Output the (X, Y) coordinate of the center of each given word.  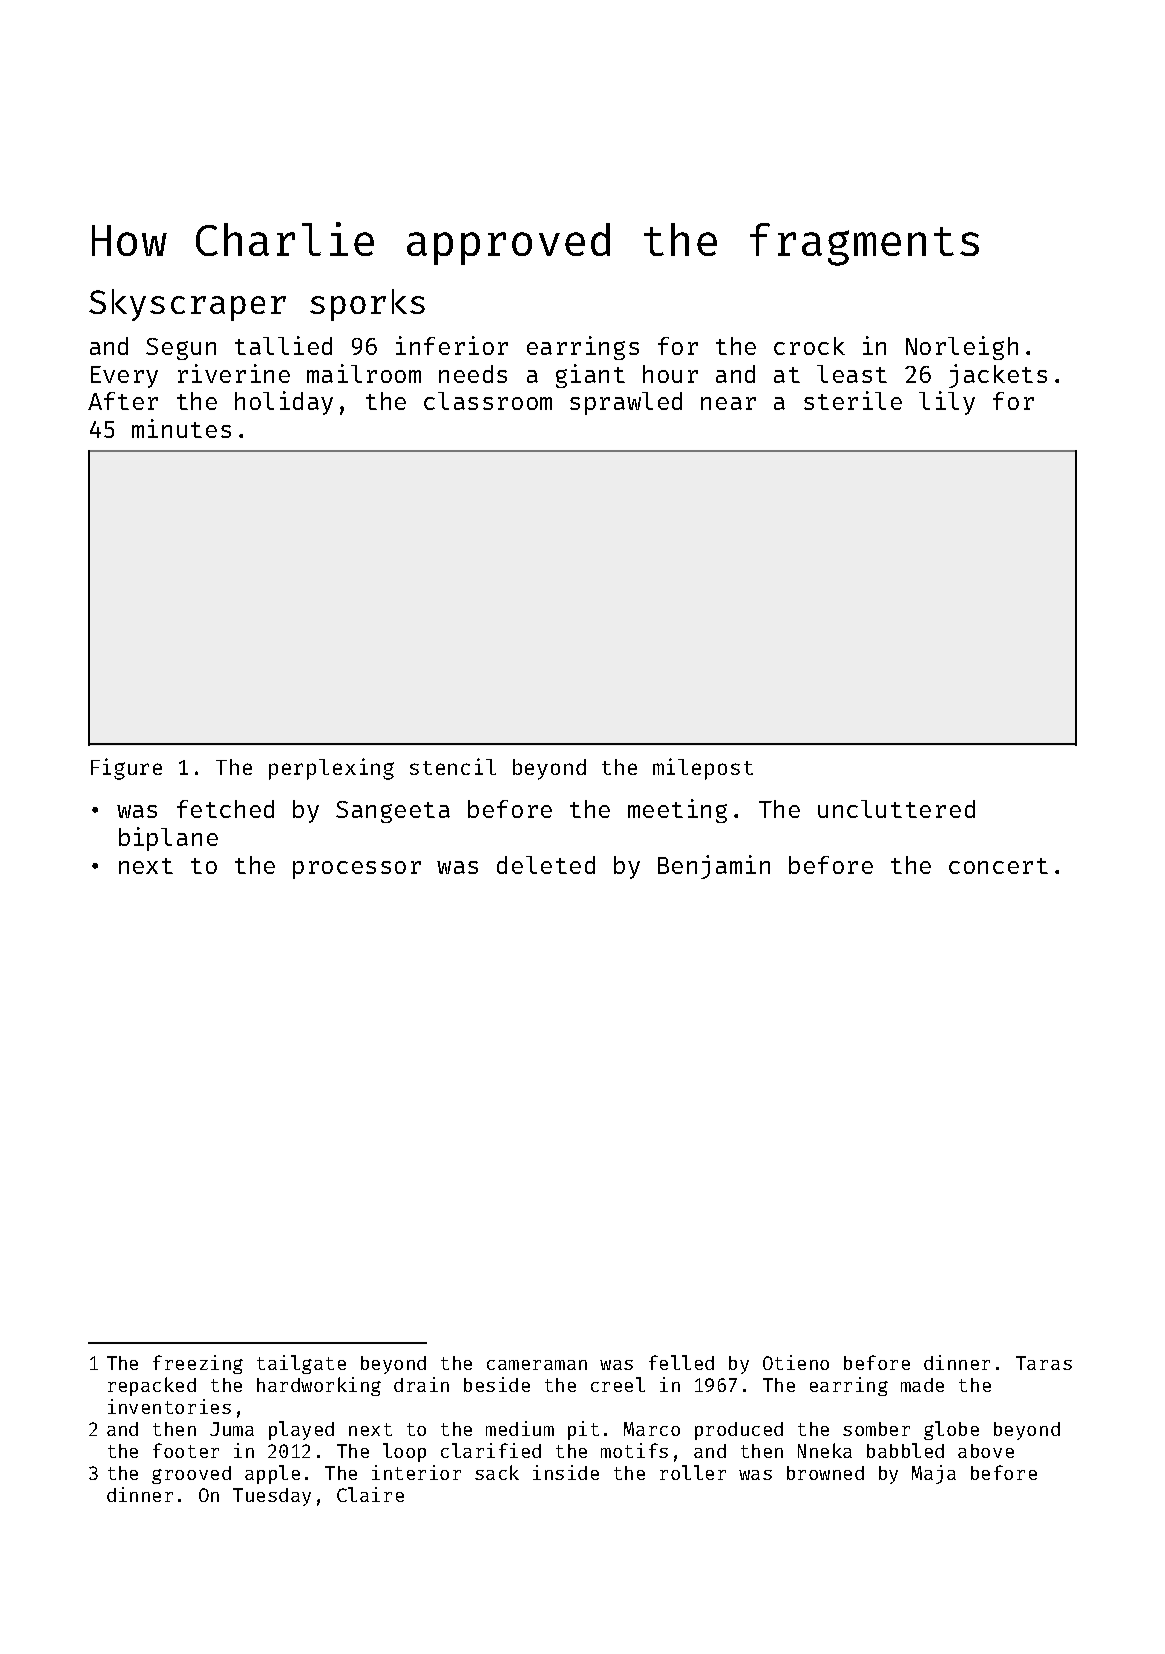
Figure (126, 769)
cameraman (537, 1365)
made (922, 1385)
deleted (546, 865)
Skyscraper (187, 305)
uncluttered (896, 809)
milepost (703, 769)
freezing (198, 1364)
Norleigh (962, 348)
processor (357, 870)
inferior (452, 345)
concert (998, 866)
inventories (169, 1406)
